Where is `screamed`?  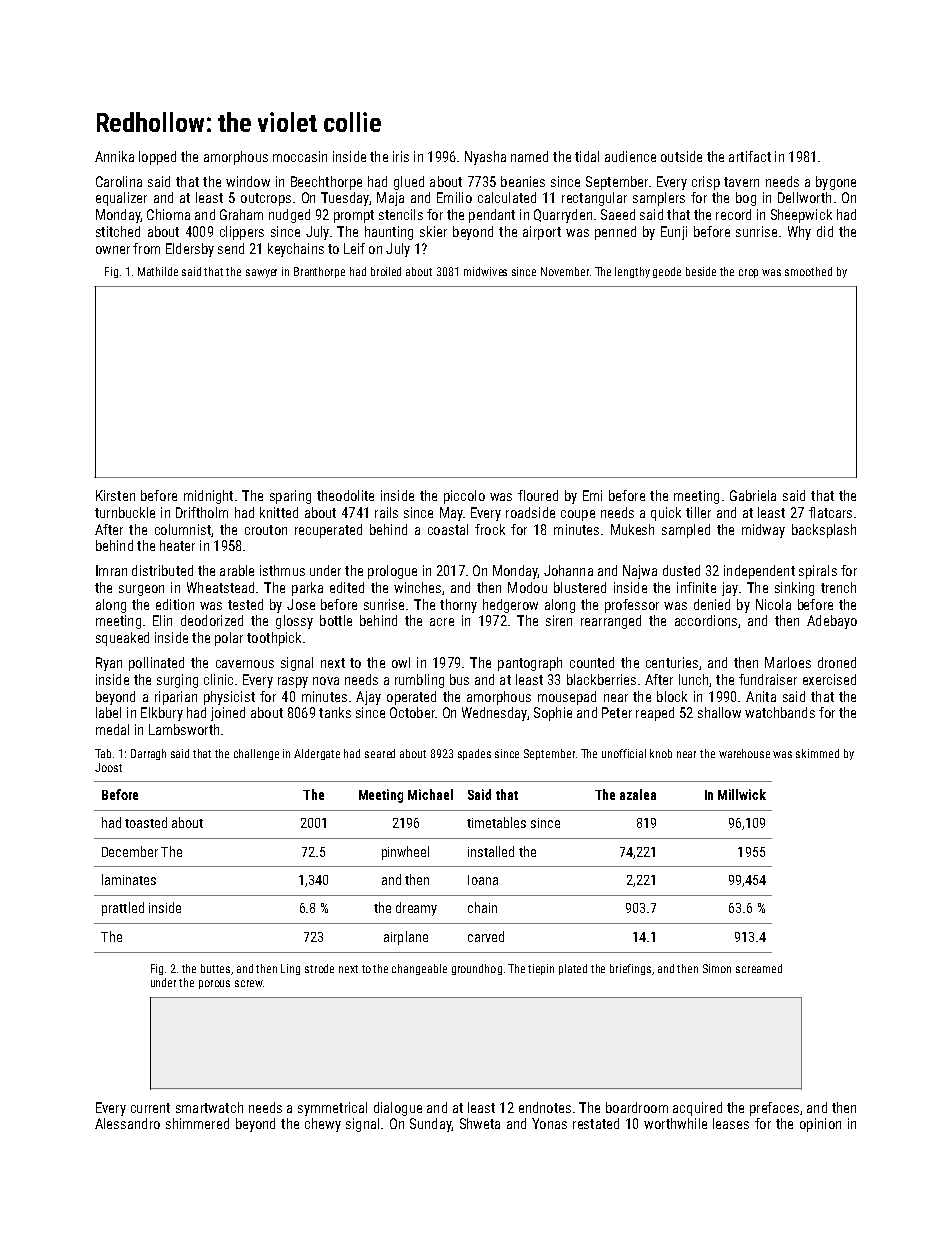
screamed is located at coordinates (759, 968).
